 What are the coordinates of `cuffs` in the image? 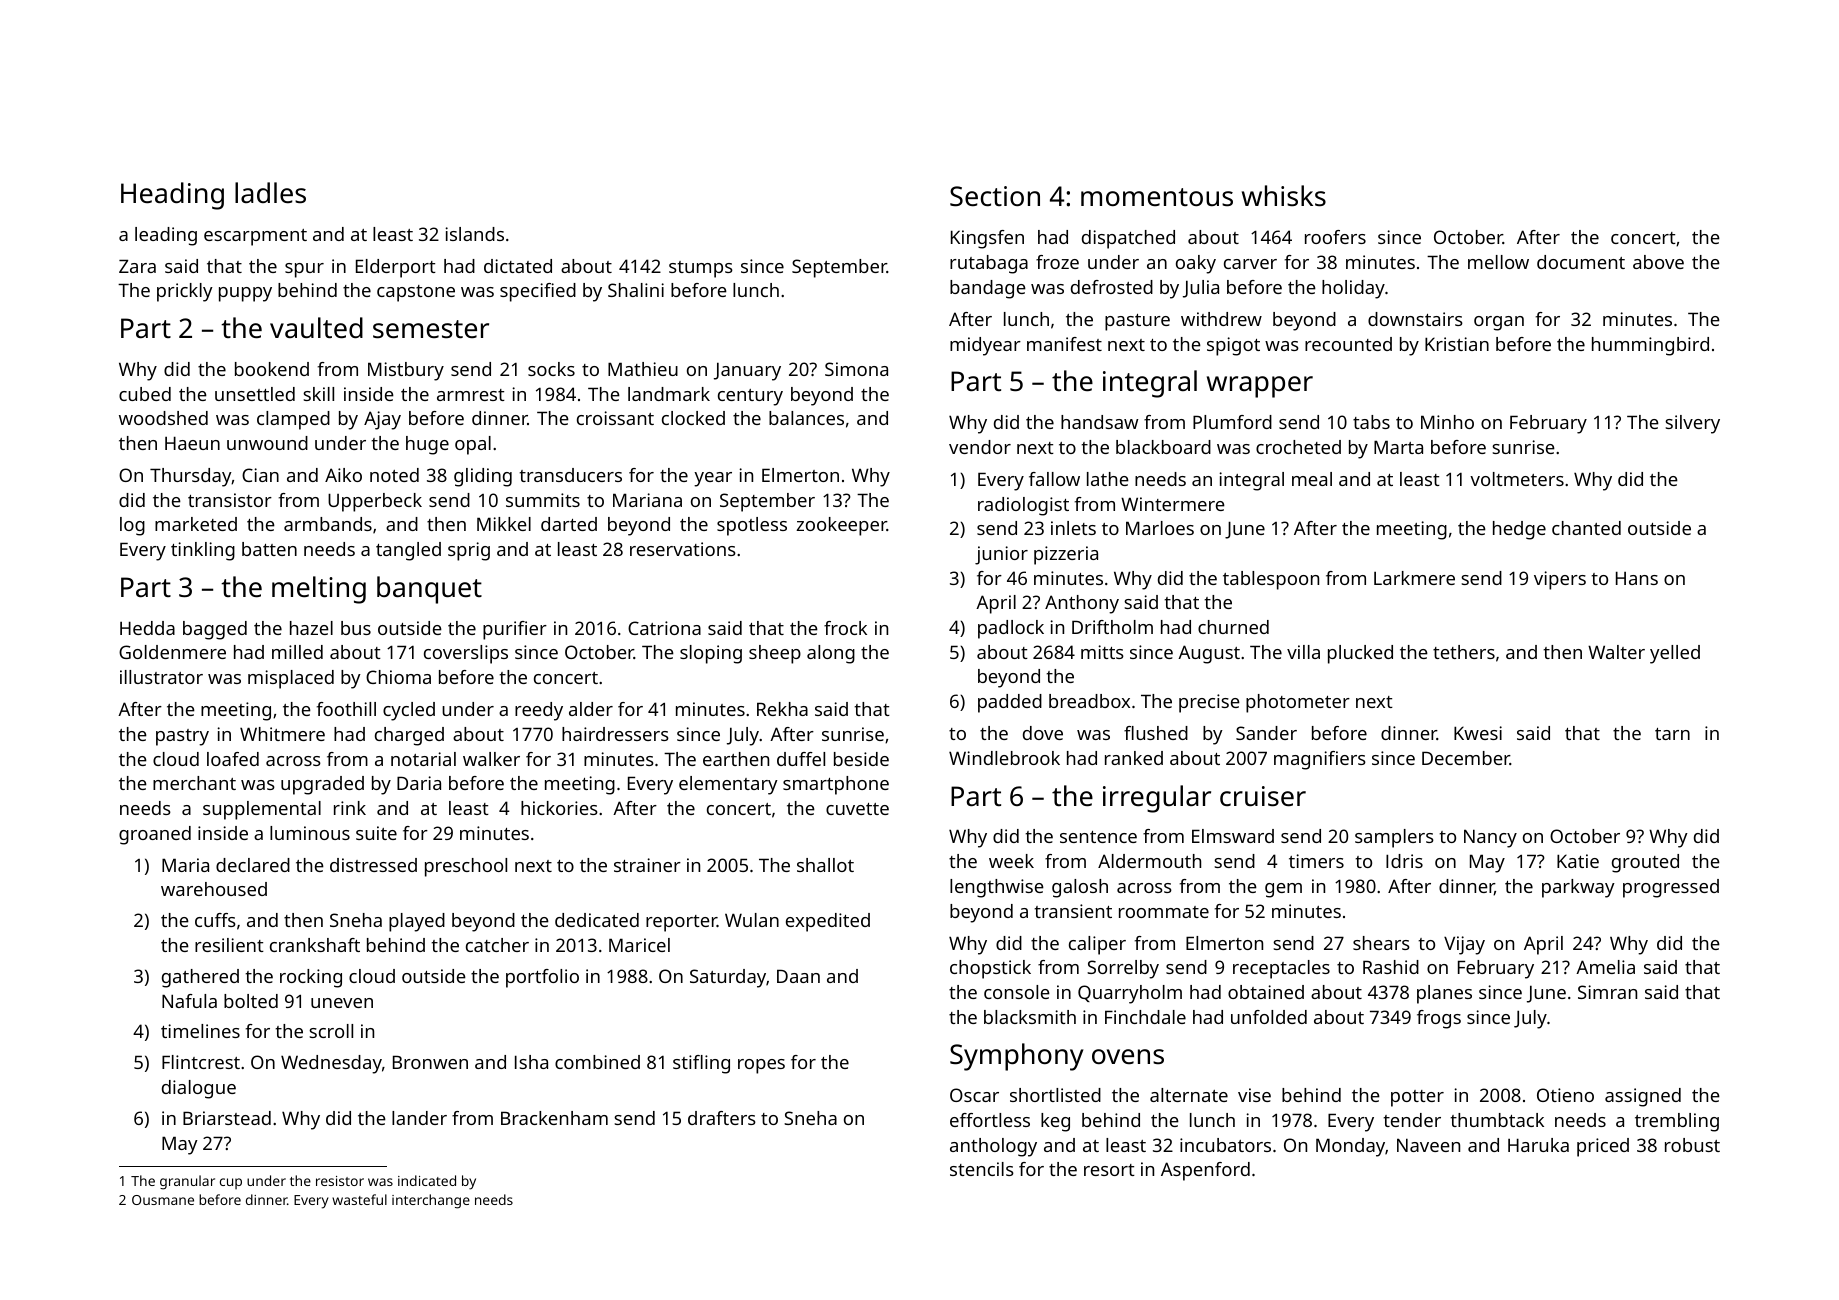 It's located at (215, 920).
